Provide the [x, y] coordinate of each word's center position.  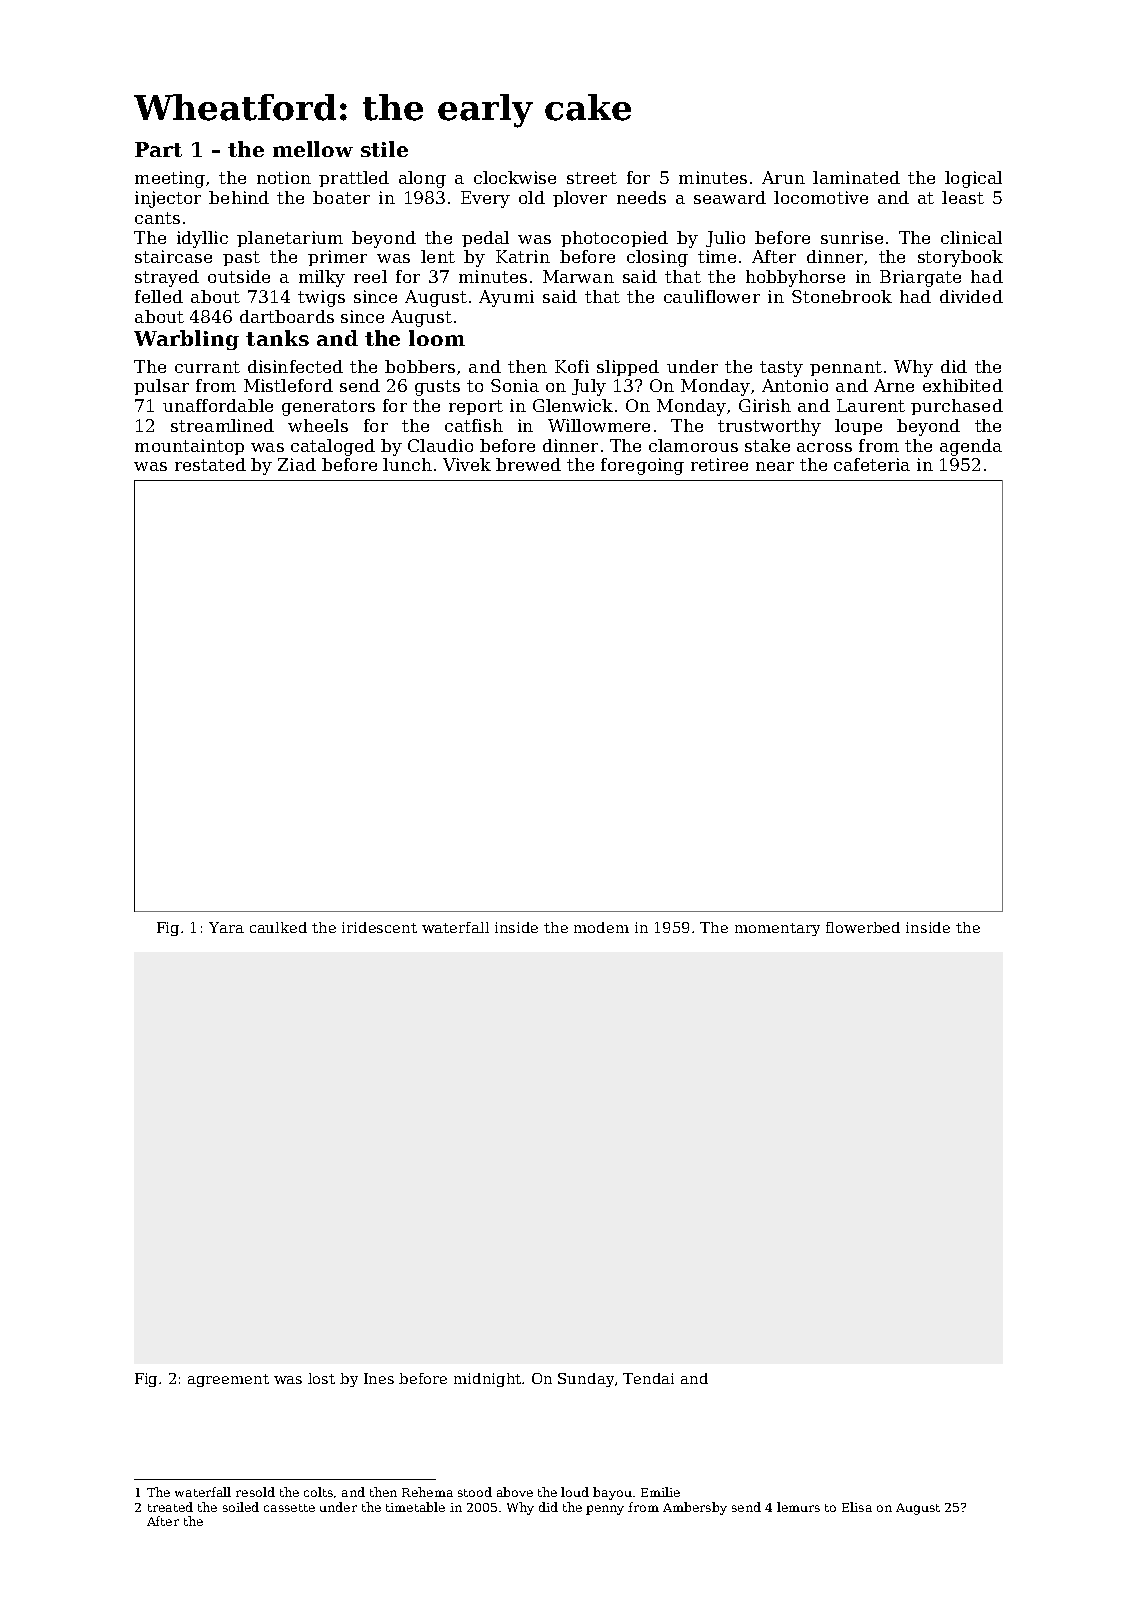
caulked [278, 927]
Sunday [586, 1380]
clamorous [693, 445]
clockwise [515, 177]
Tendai [648, 1378]
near [775, 466]
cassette [289, 1508]
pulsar [161, 387]
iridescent [379, 927]
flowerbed [863, 927]
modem [601, 927]
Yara [226, 927]
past [241, 258]
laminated [856, 177]
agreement [228, 1380]
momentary [777, 929]
